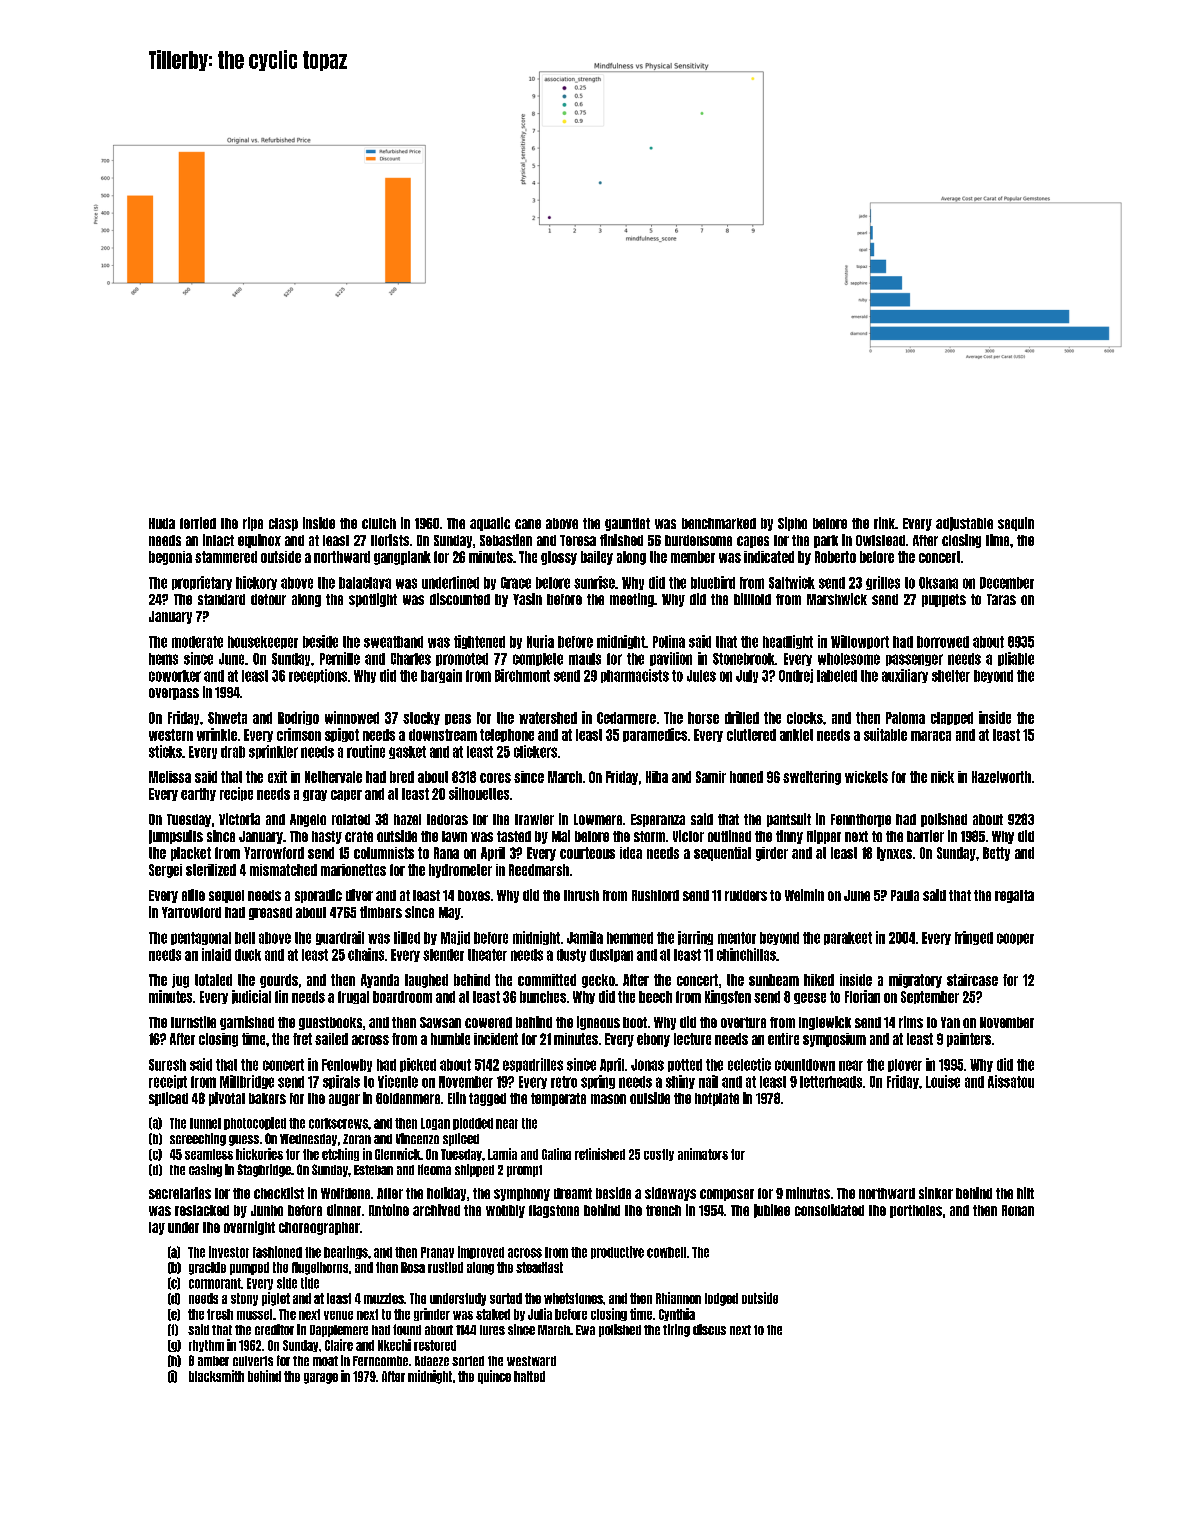 This screenshot has height=1531, width=1183. Describe the element at coordinates (274, 1329) in the screenshot. I see `creditor` at that location.
